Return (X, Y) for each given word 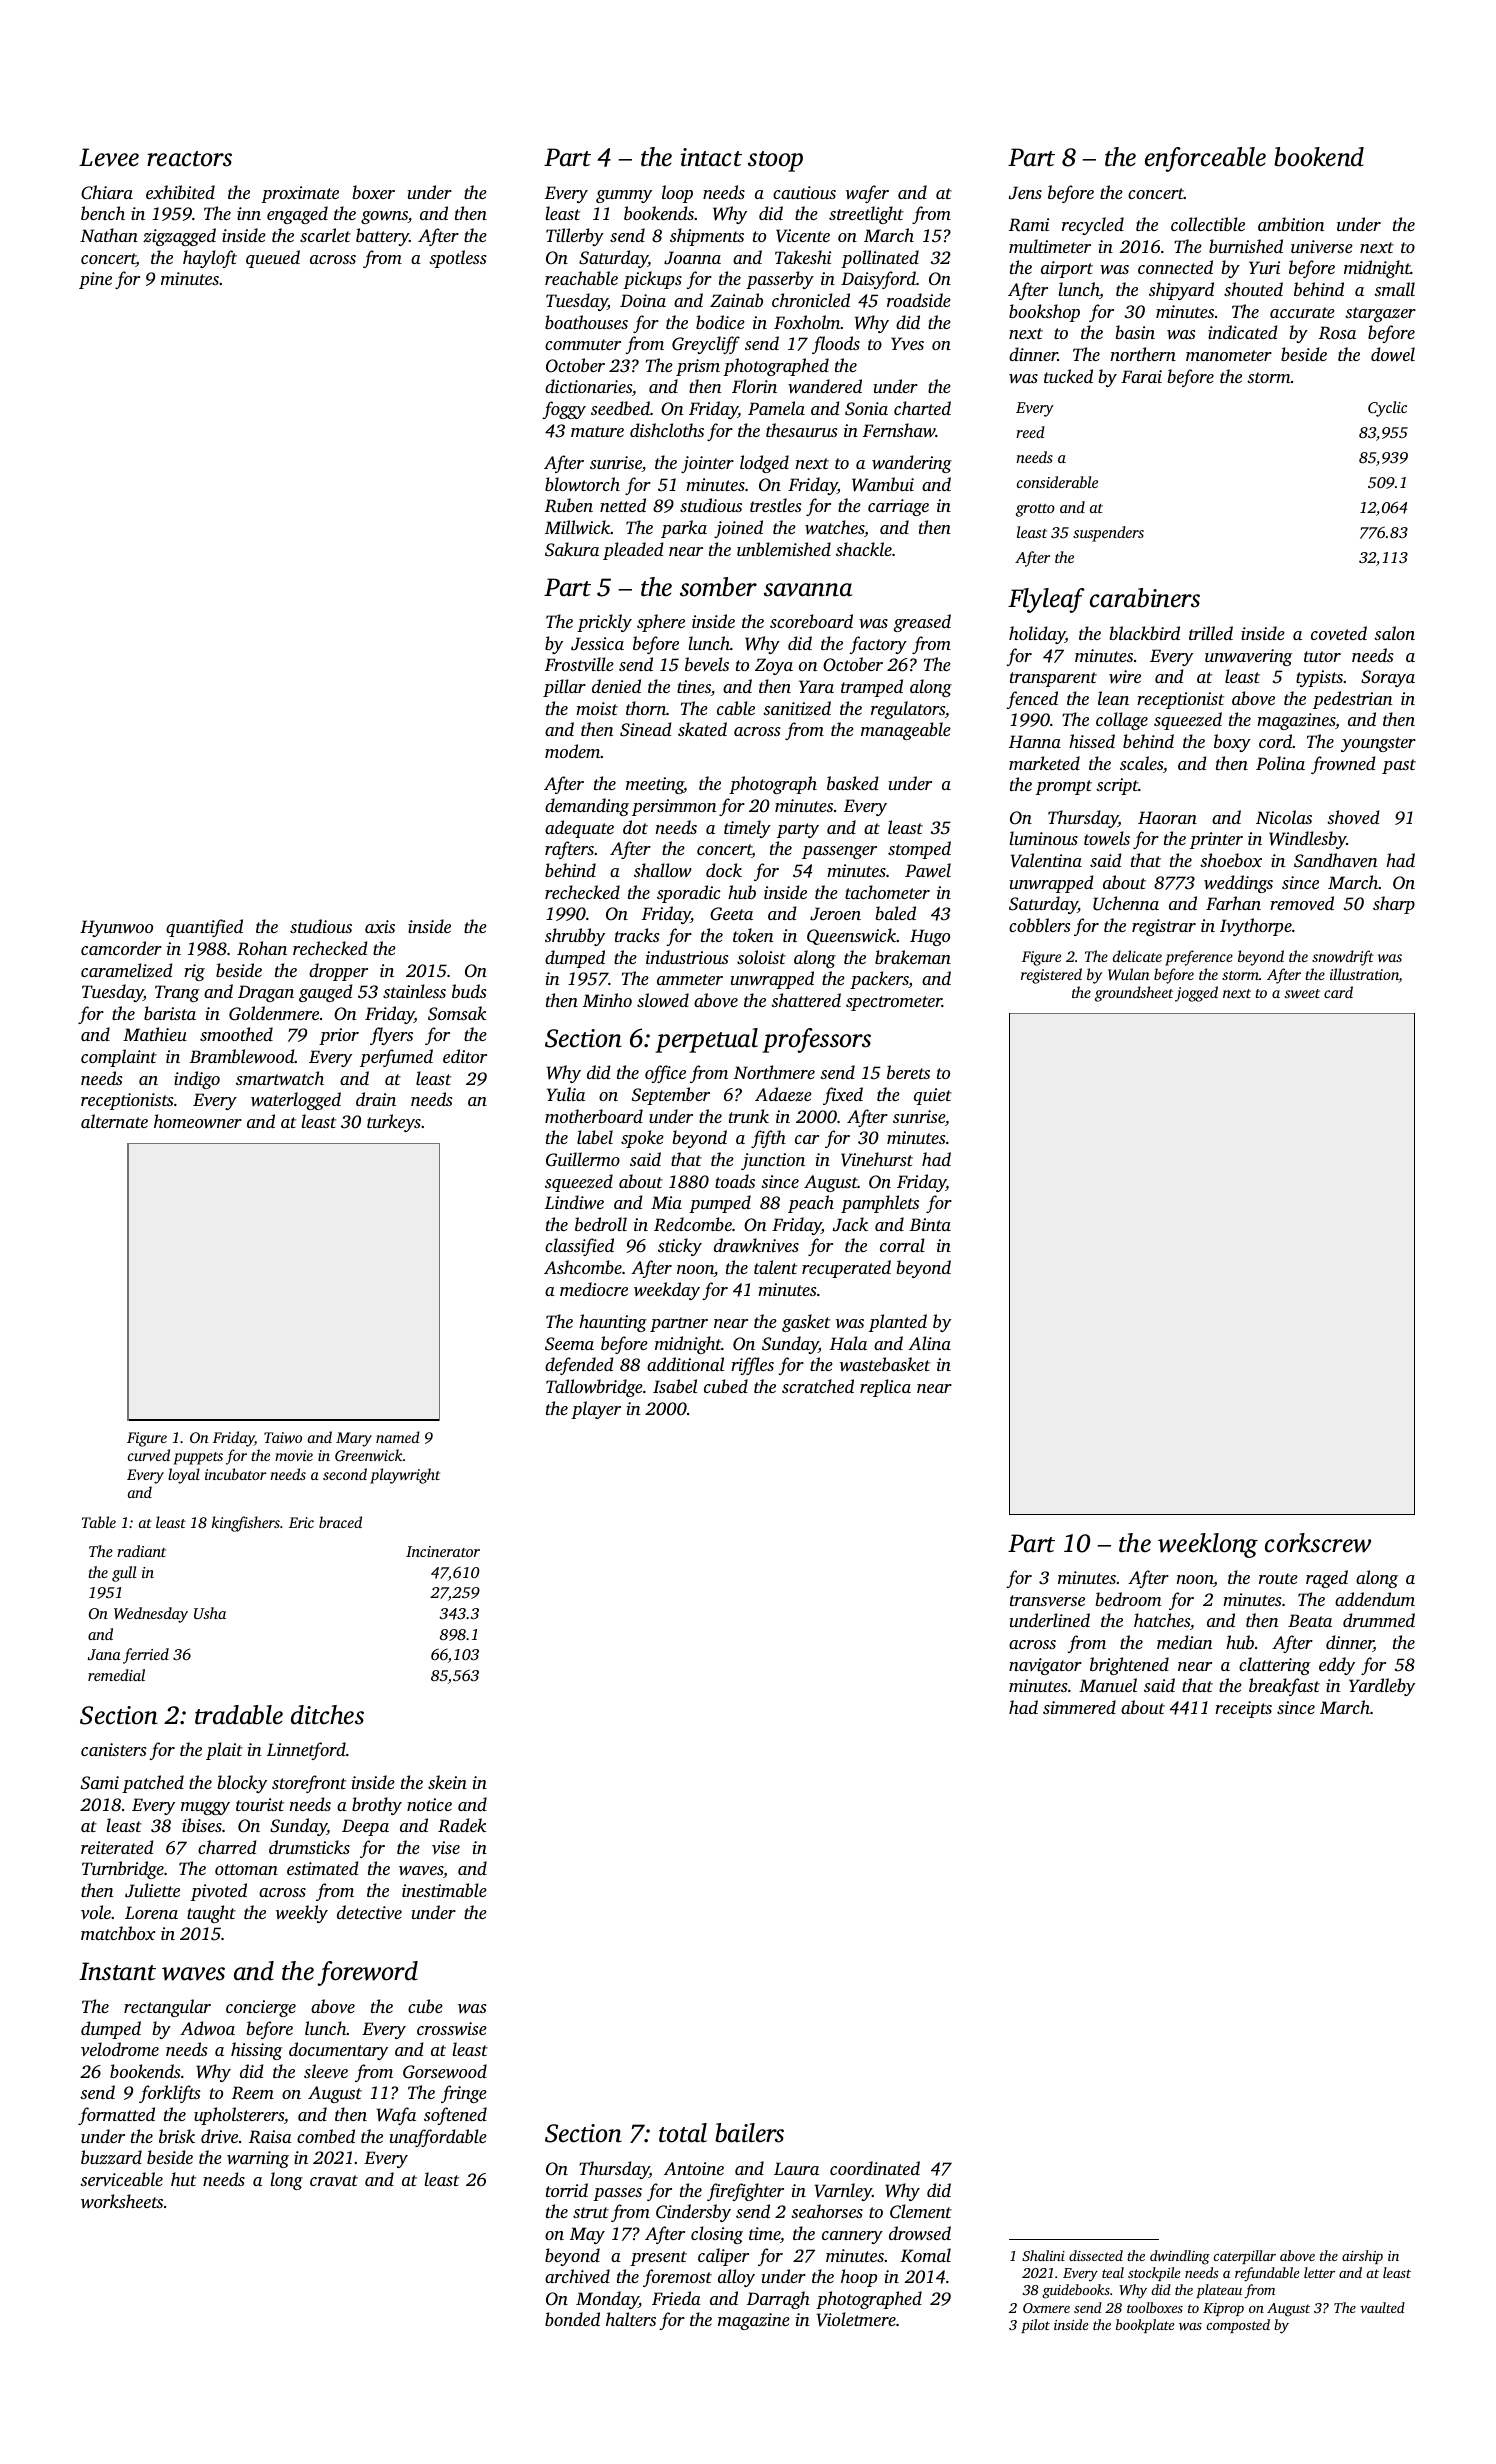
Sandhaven (1336, 860)
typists (1319, 678)
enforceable (1205, 159)
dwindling (1180, 2257)
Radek (462, 1825)
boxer (373, 192)
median (1185, 1642)
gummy (624, 196)
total (683, 2133)
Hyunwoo (116, 928)
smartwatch (280, 1078)
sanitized (797, 708)
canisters (113, 1749)
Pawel (928, 870)
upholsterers (239, 2116)
